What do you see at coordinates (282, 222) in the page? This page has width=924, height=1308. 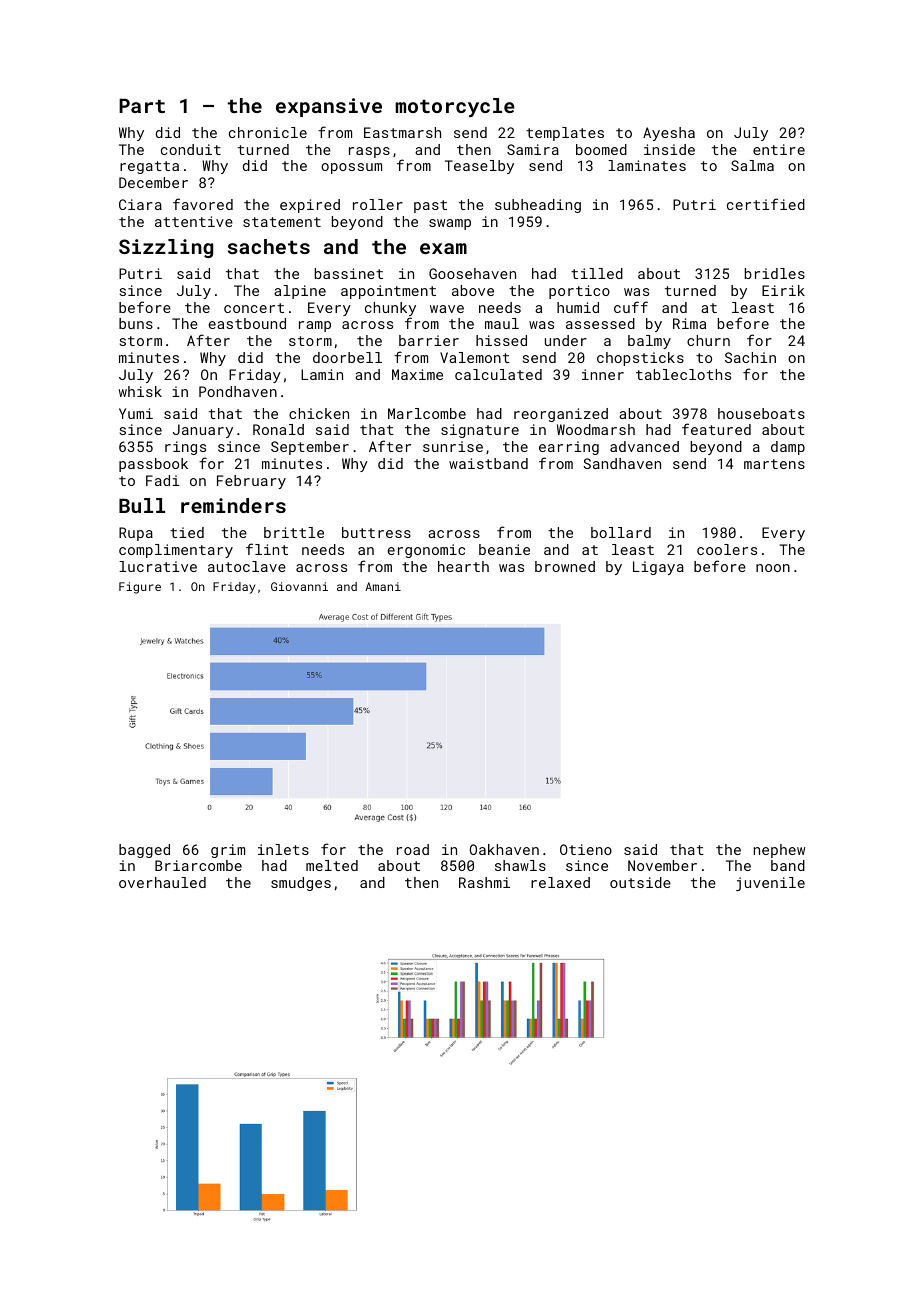 I see `statement` at bounding box center [282, 222].
